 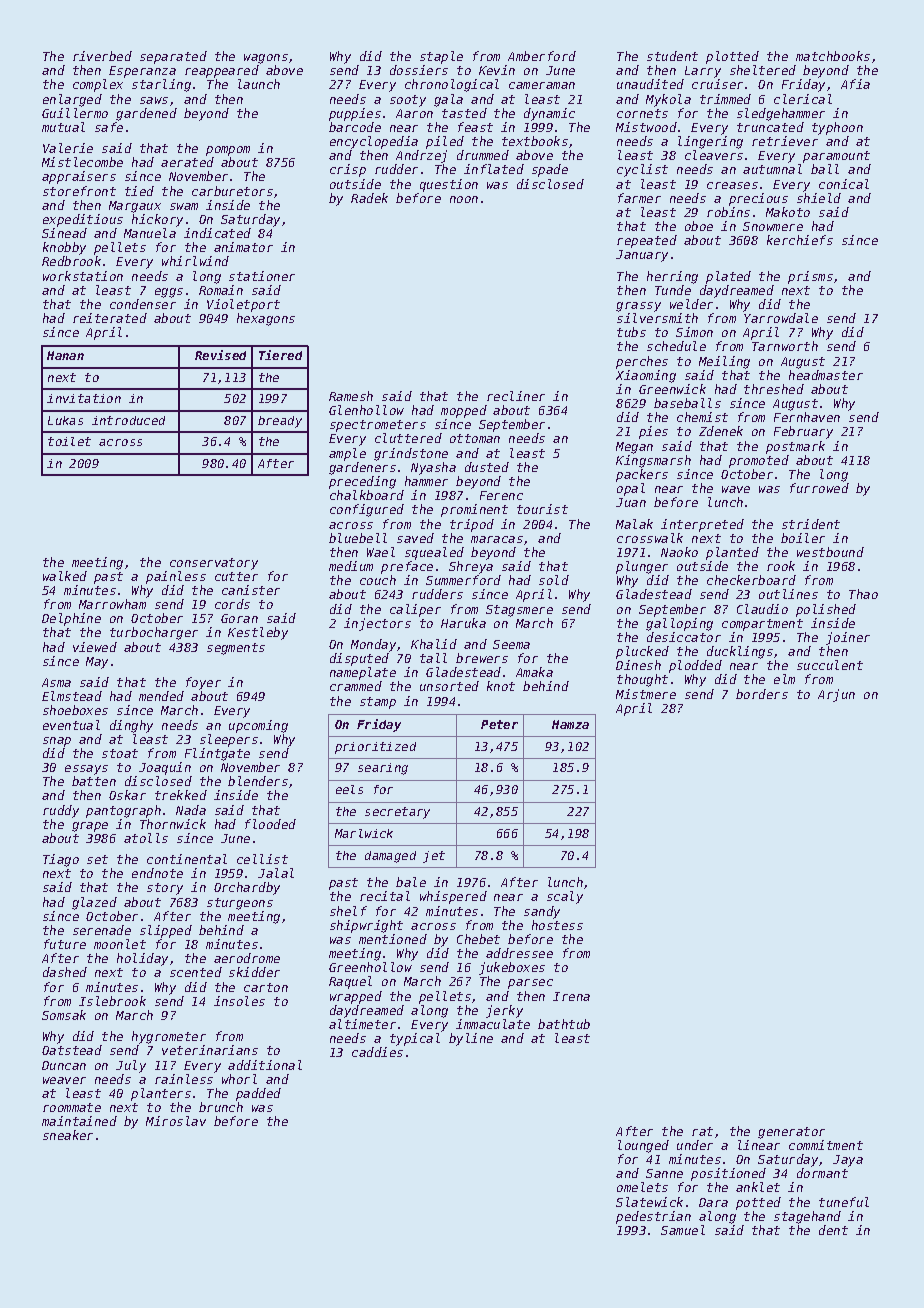 What do you see at coordinates (181, 795) in the screenshot?
I see `trekked` at bounding box center [181, 795].
